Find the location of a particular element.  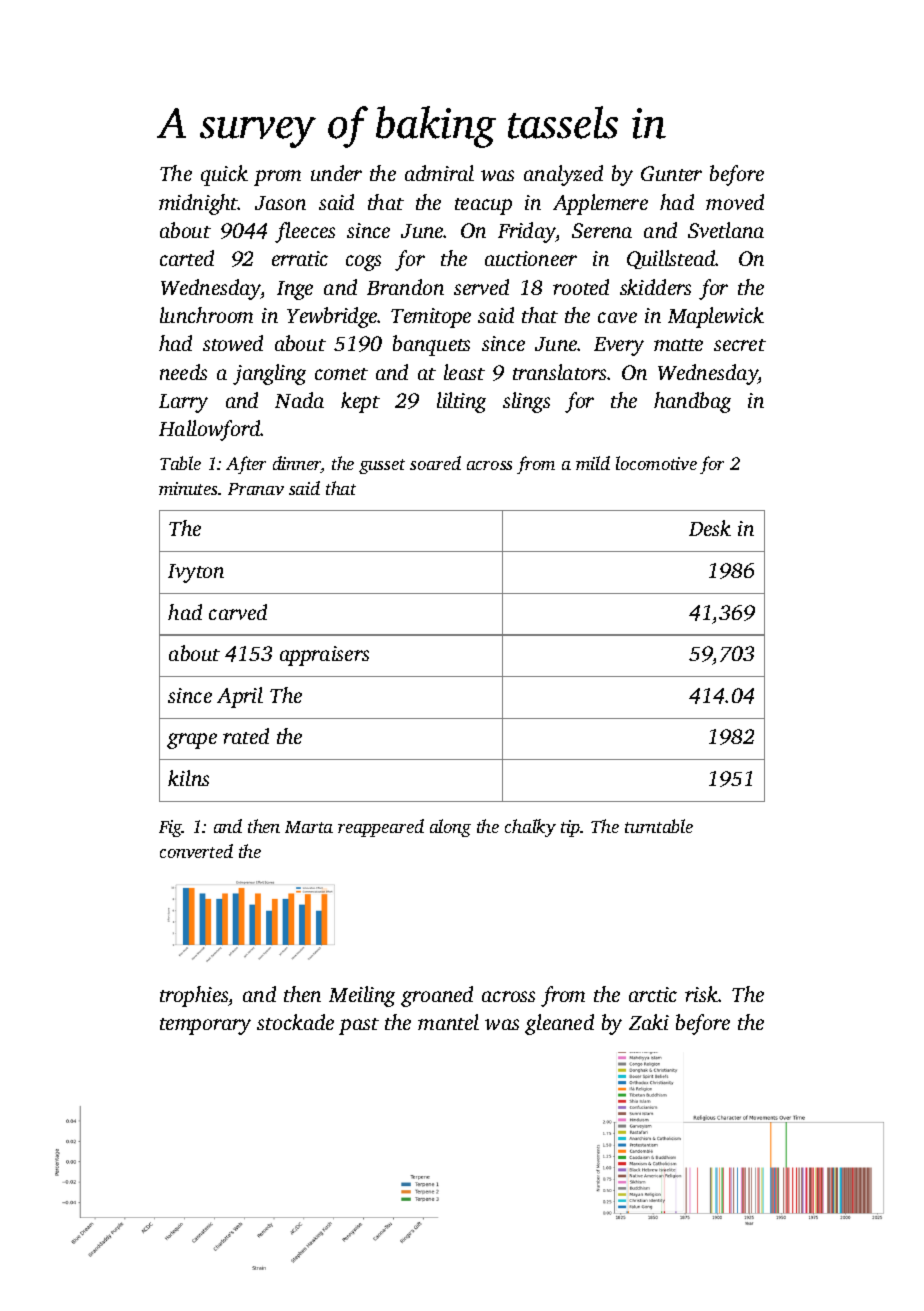

groaned is located at coordinates (437, 996).
